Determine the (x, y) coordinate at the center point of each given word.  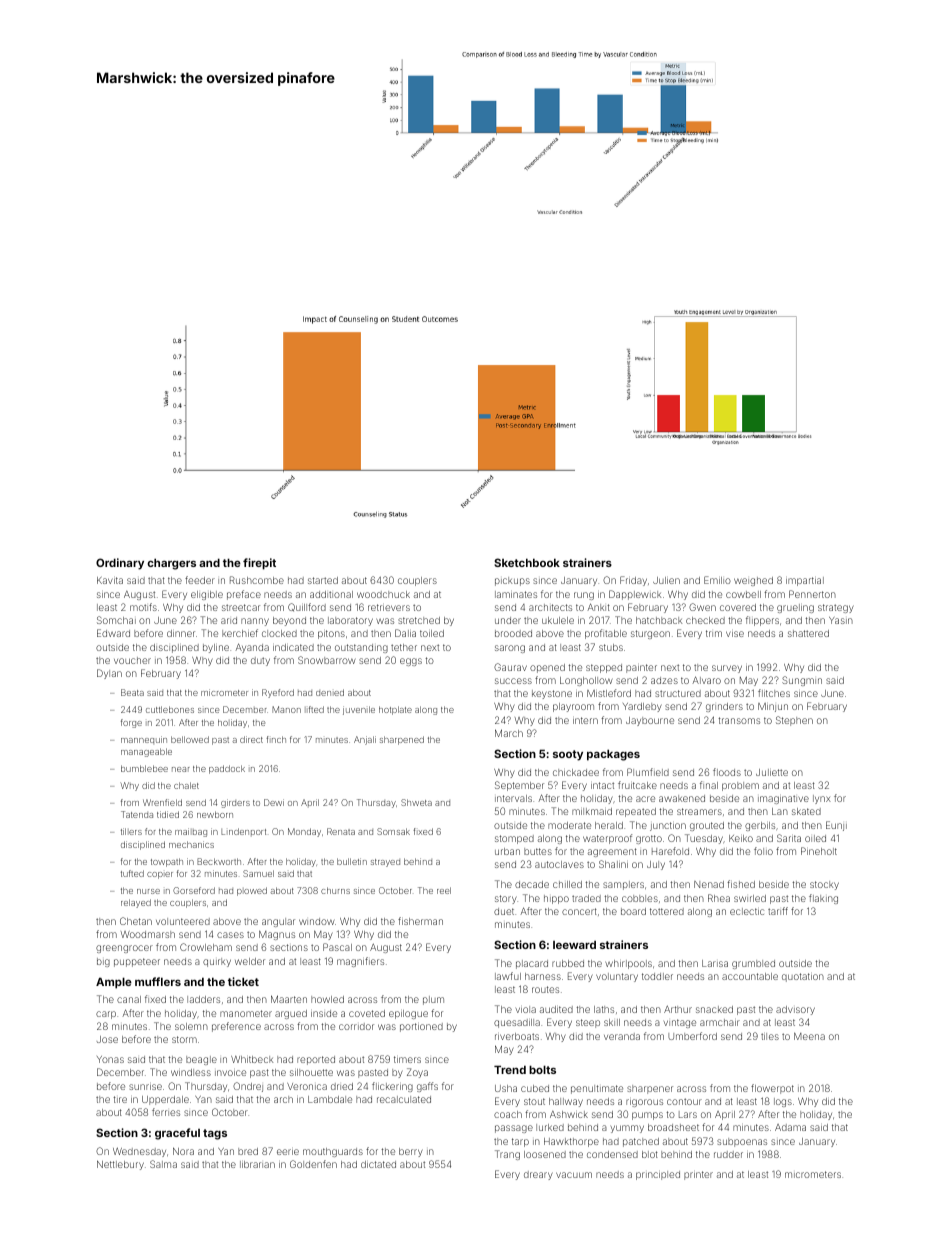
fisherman (420, 921)
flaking (823, 899)
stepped (604, 668)
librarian (257, 1164)
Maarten (289, 999)
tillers (131, 831)
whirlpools (628, 964)
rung (584, 596)
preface (244, 595)
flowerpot (772, 1089)
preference (236, 1027)
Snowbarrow (326, 660)
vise (735, 634)
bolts (542, 1069)
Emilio (717, 580)
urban (507, 851)
